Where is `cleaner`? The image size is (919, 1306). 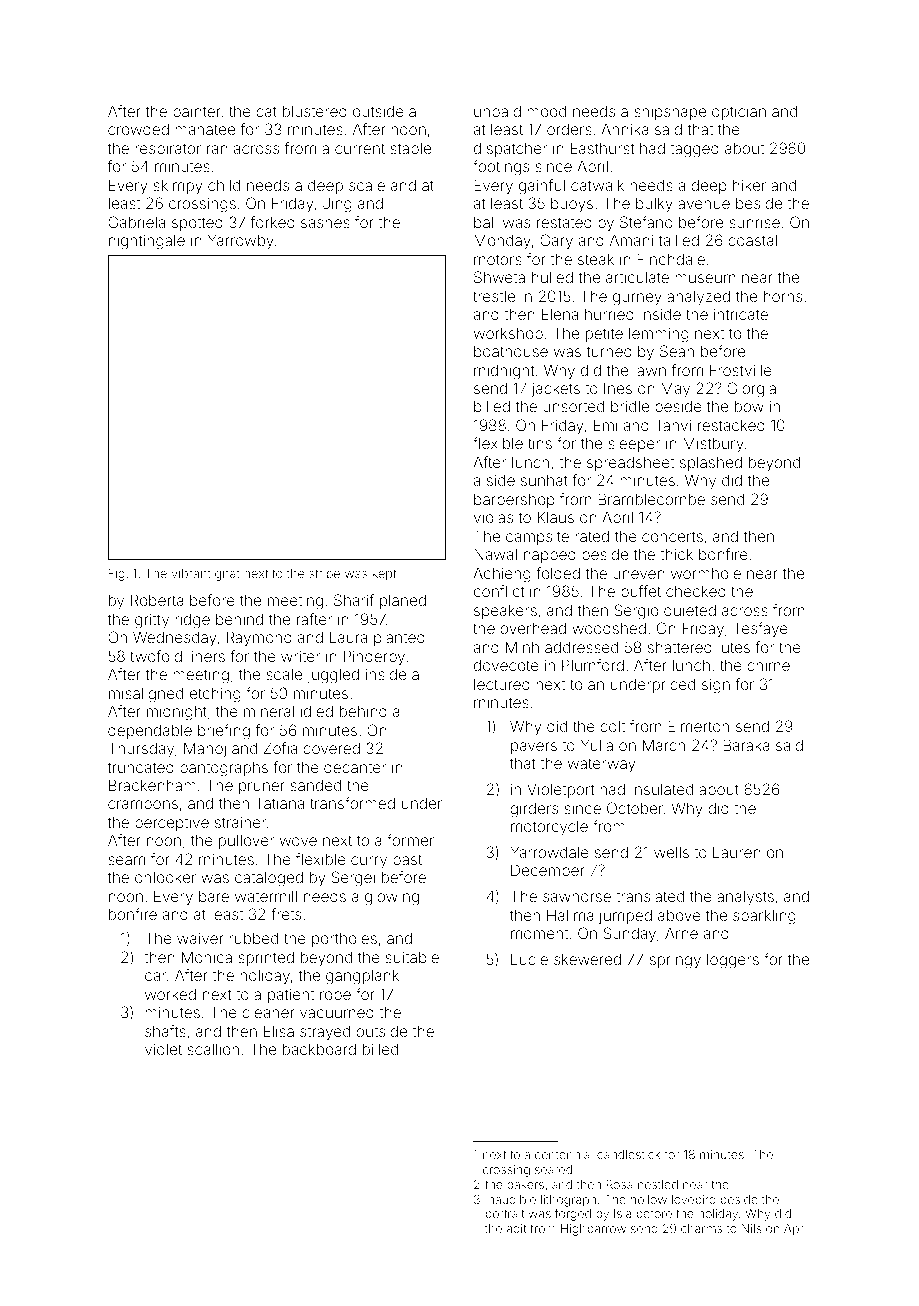
cleaner is located at coordinates (268, 1012).
